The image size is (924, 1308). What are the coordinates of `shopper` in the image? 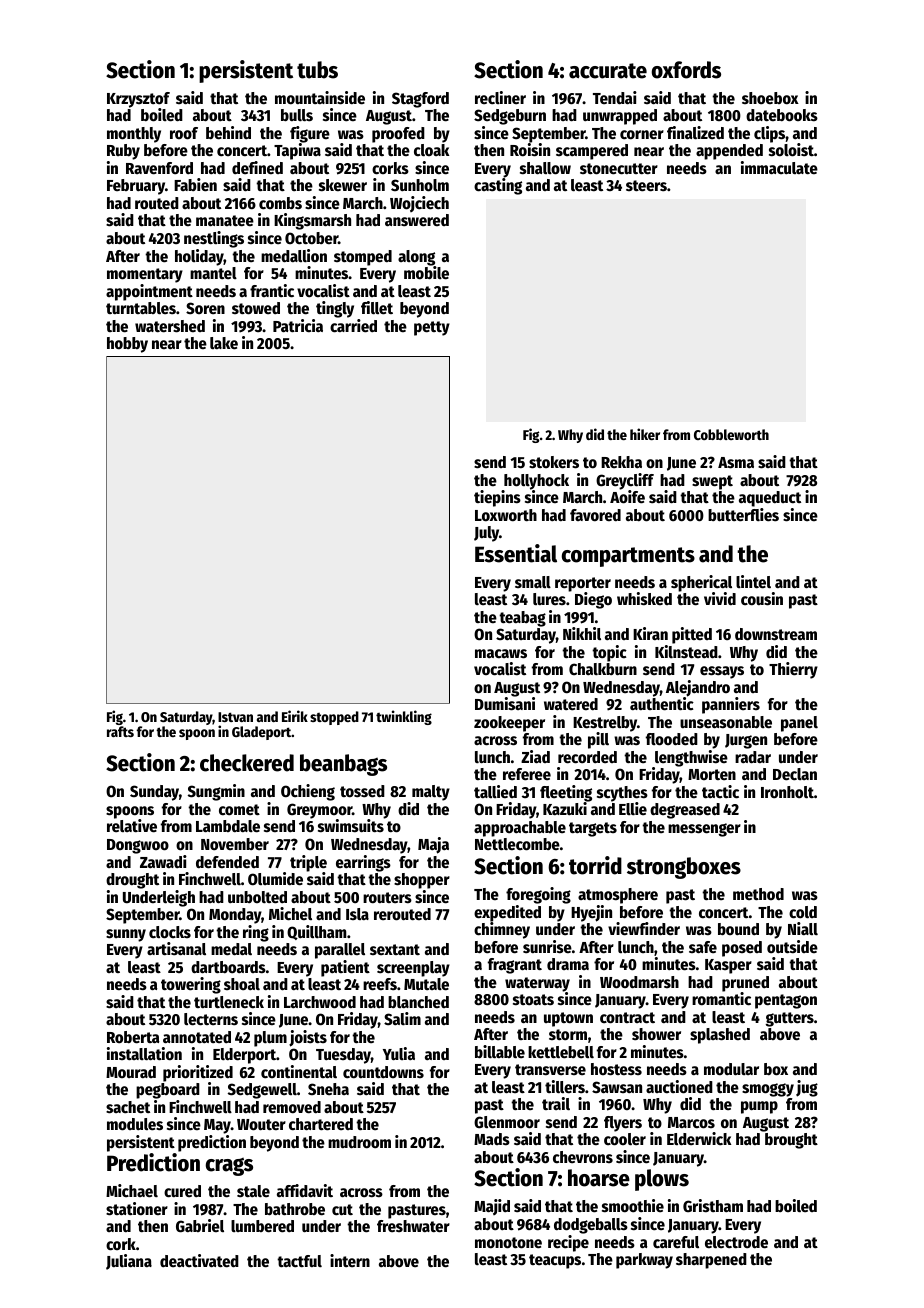 It's located at (422, 881).
